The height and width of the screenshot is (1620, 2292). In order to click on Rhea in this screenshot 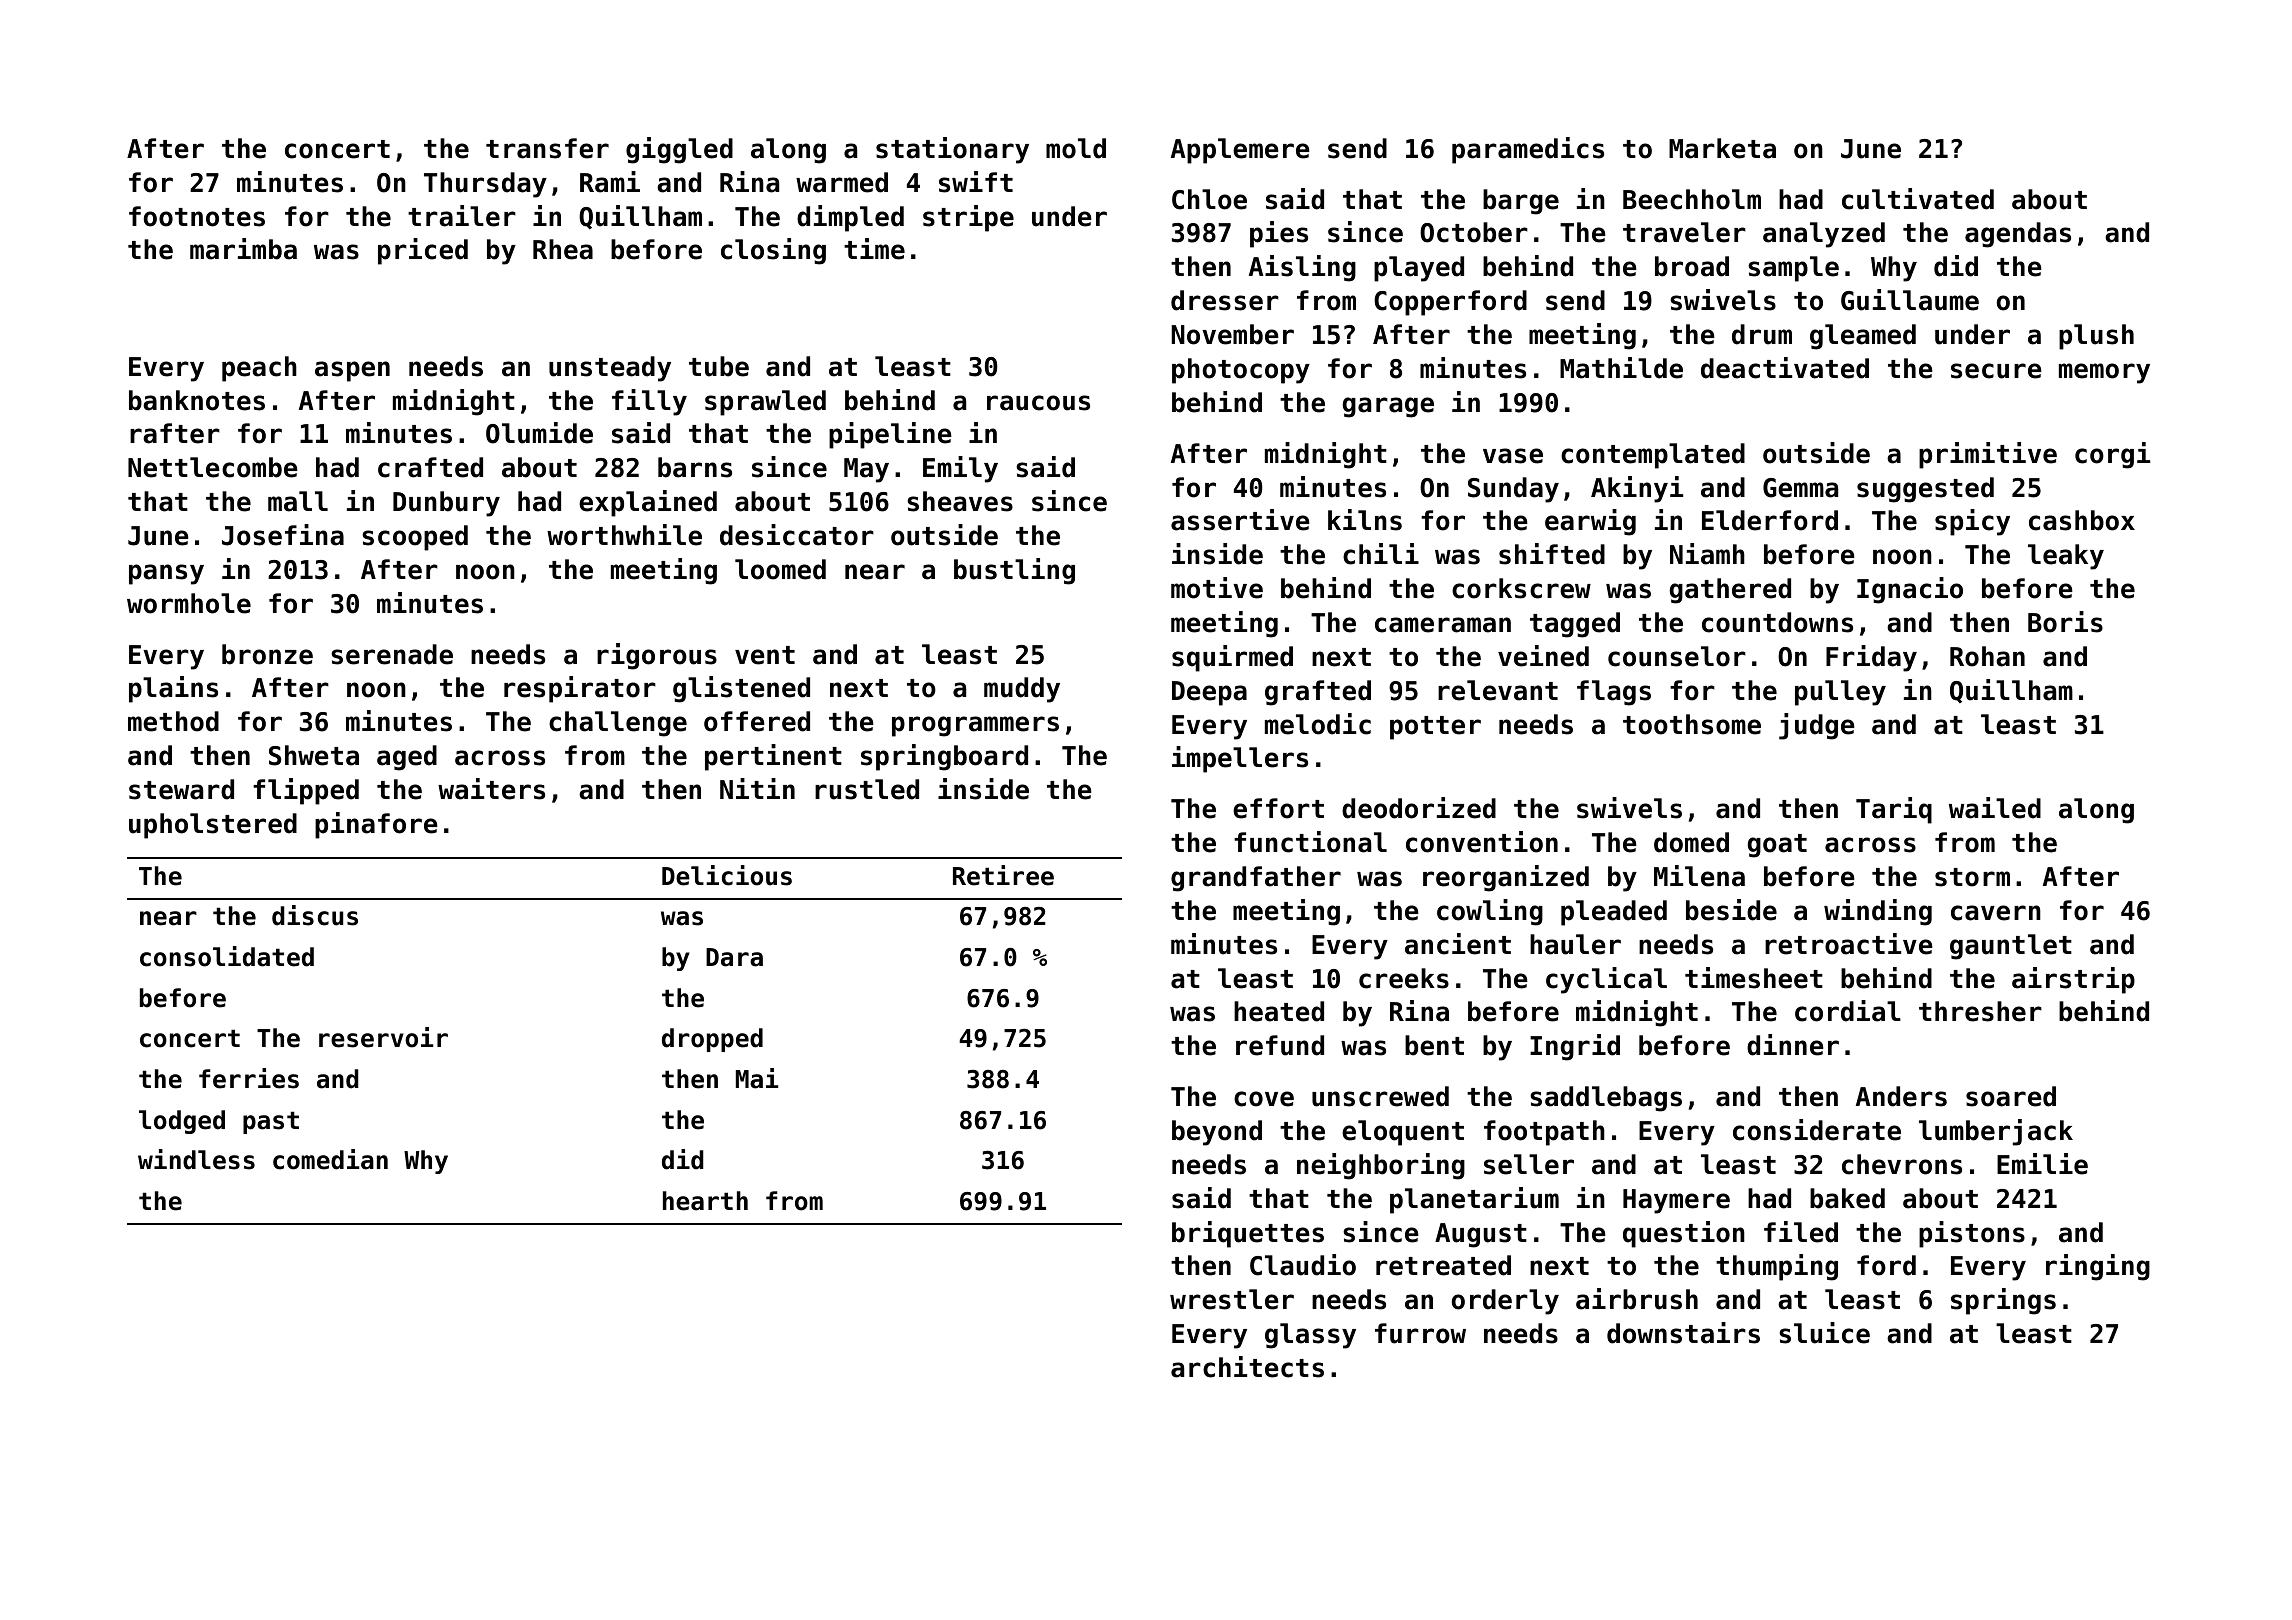, I will do `click(563, 249)`.
